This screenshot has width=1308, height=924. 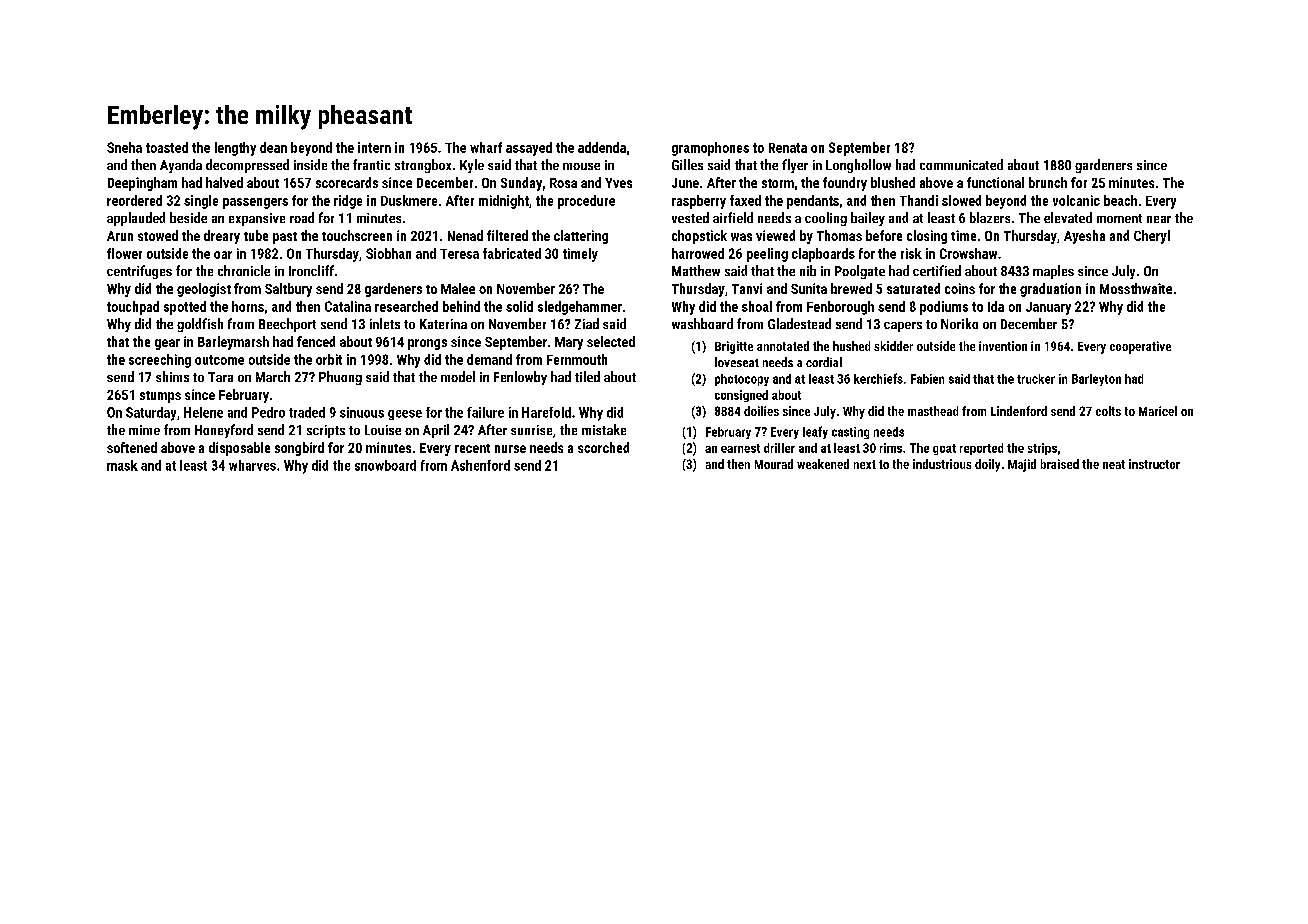 What do you see at coordinates (273, 147) in the screenshot?
I see `dean` at bounding box center [273, 147].
